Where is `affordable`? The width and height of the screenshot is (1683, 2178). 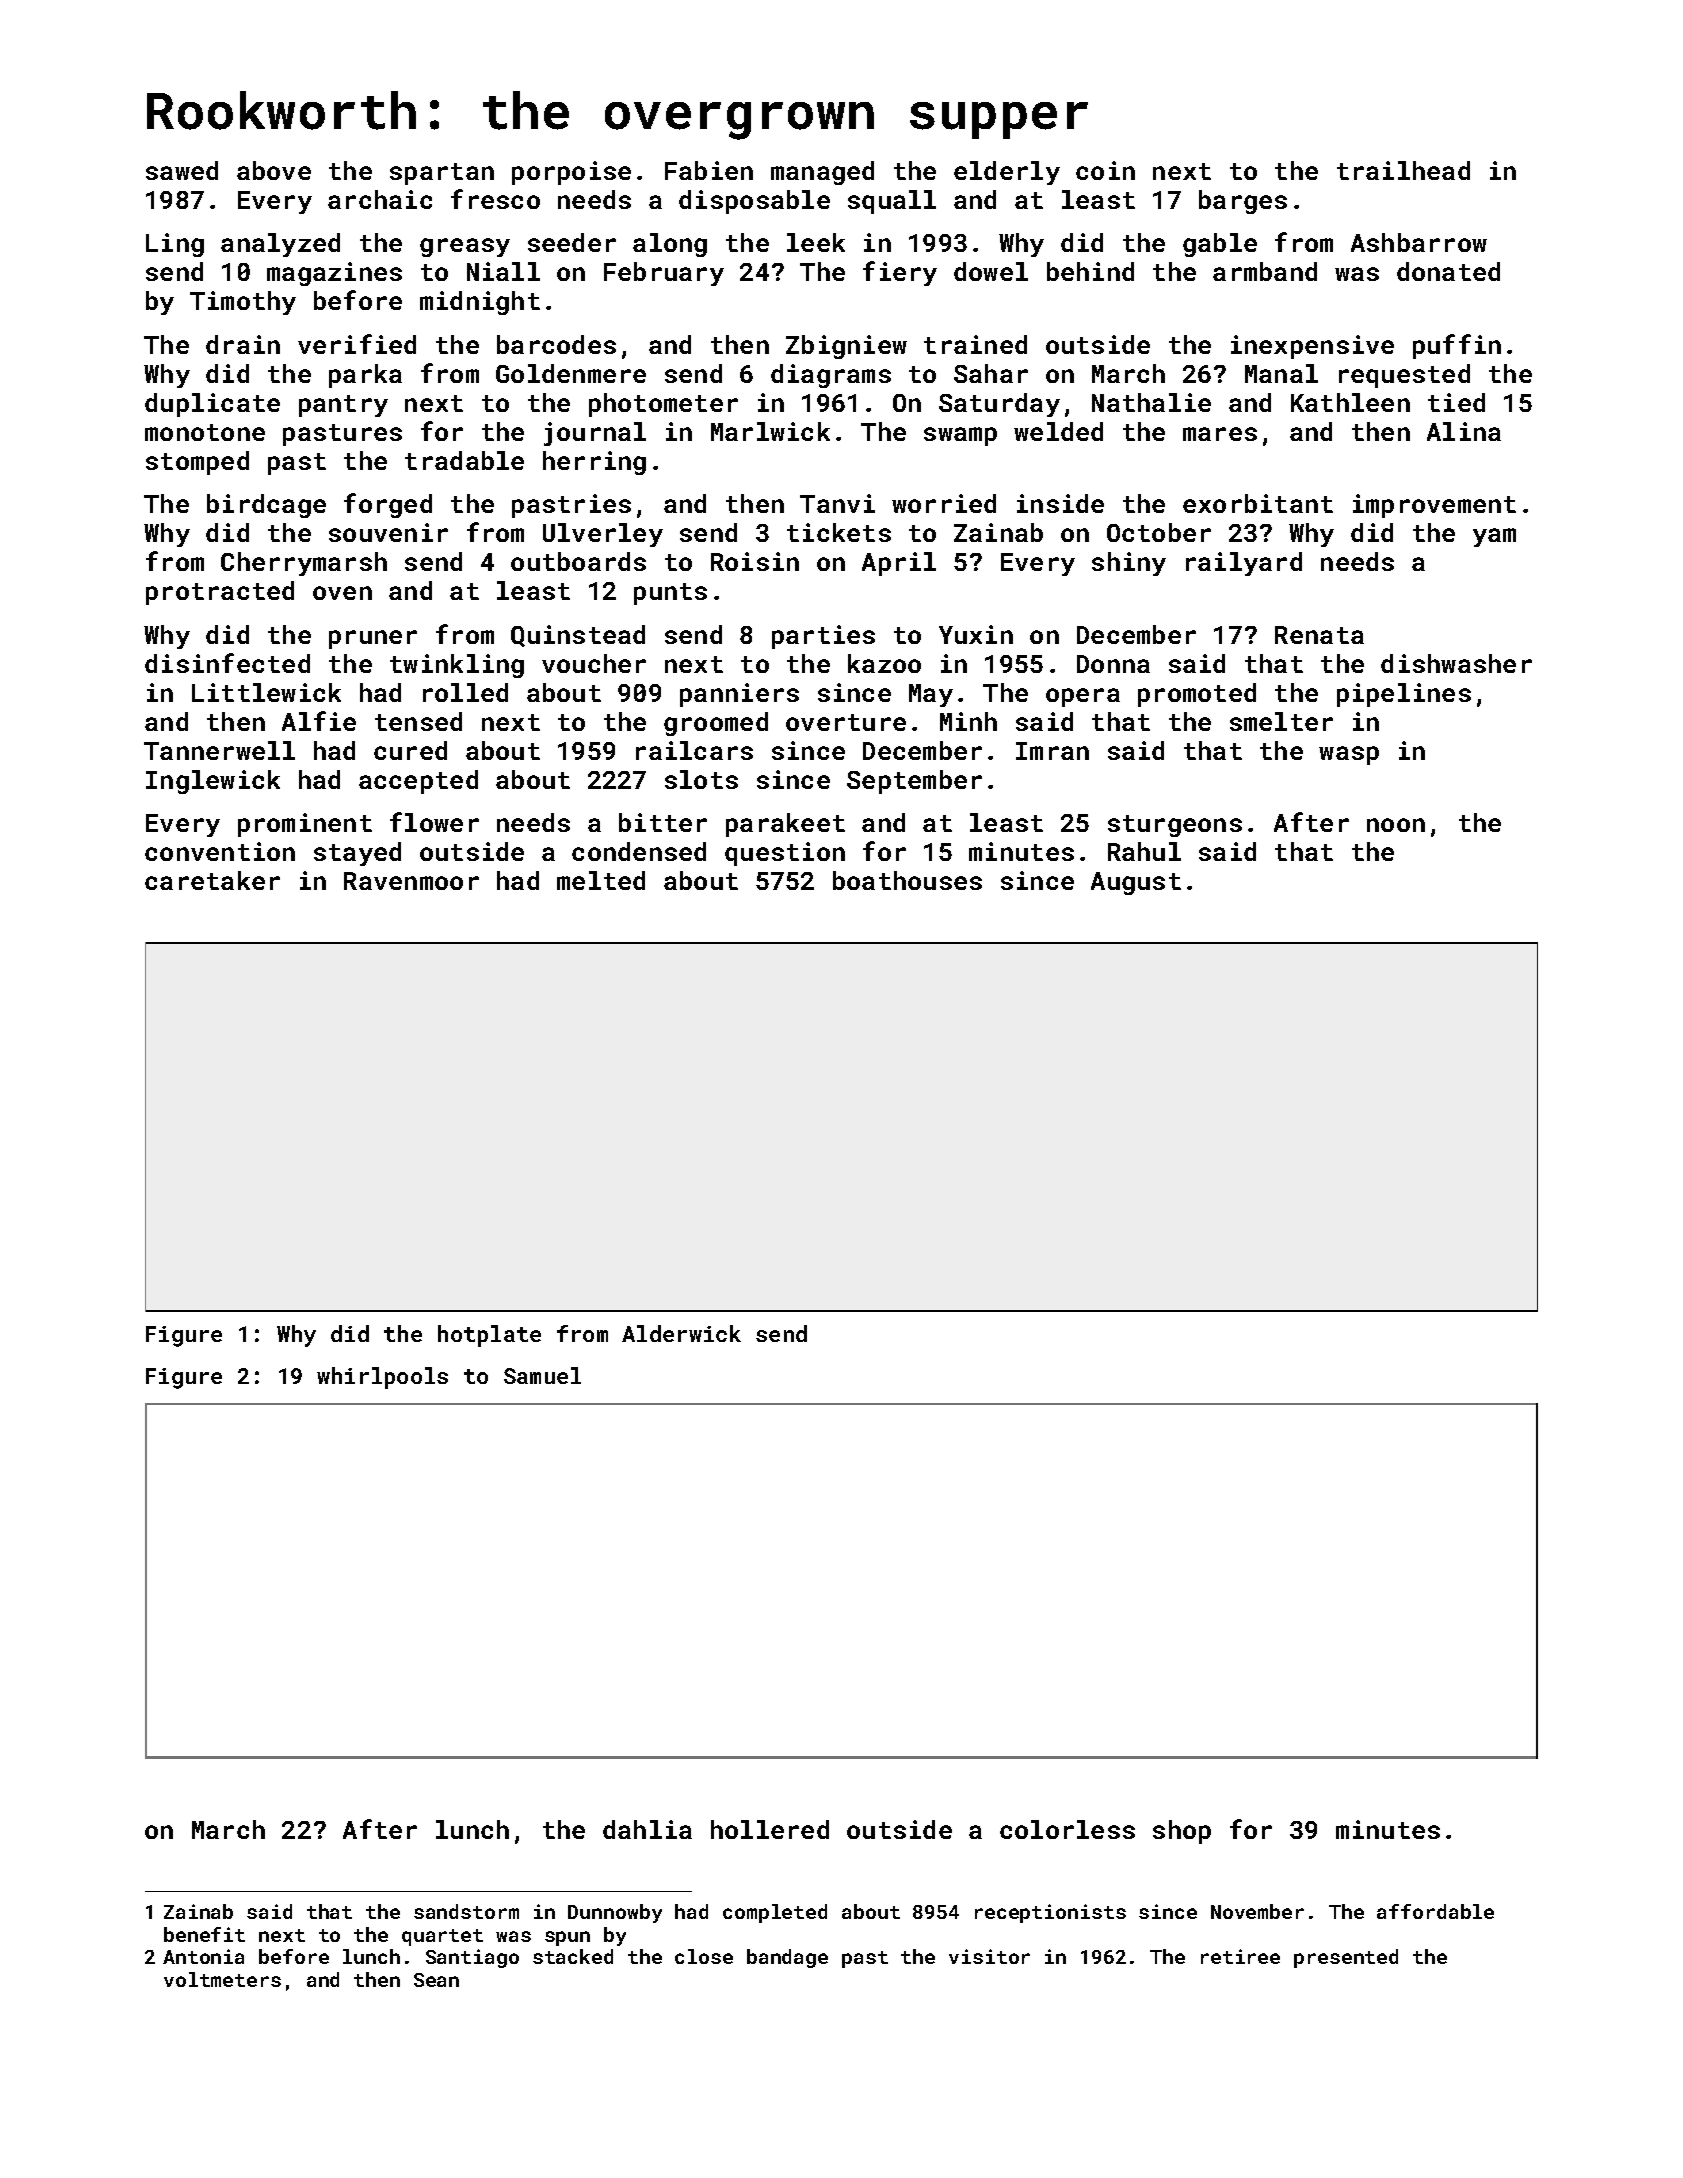 affordable is located at coordinates (1435, 1911).
